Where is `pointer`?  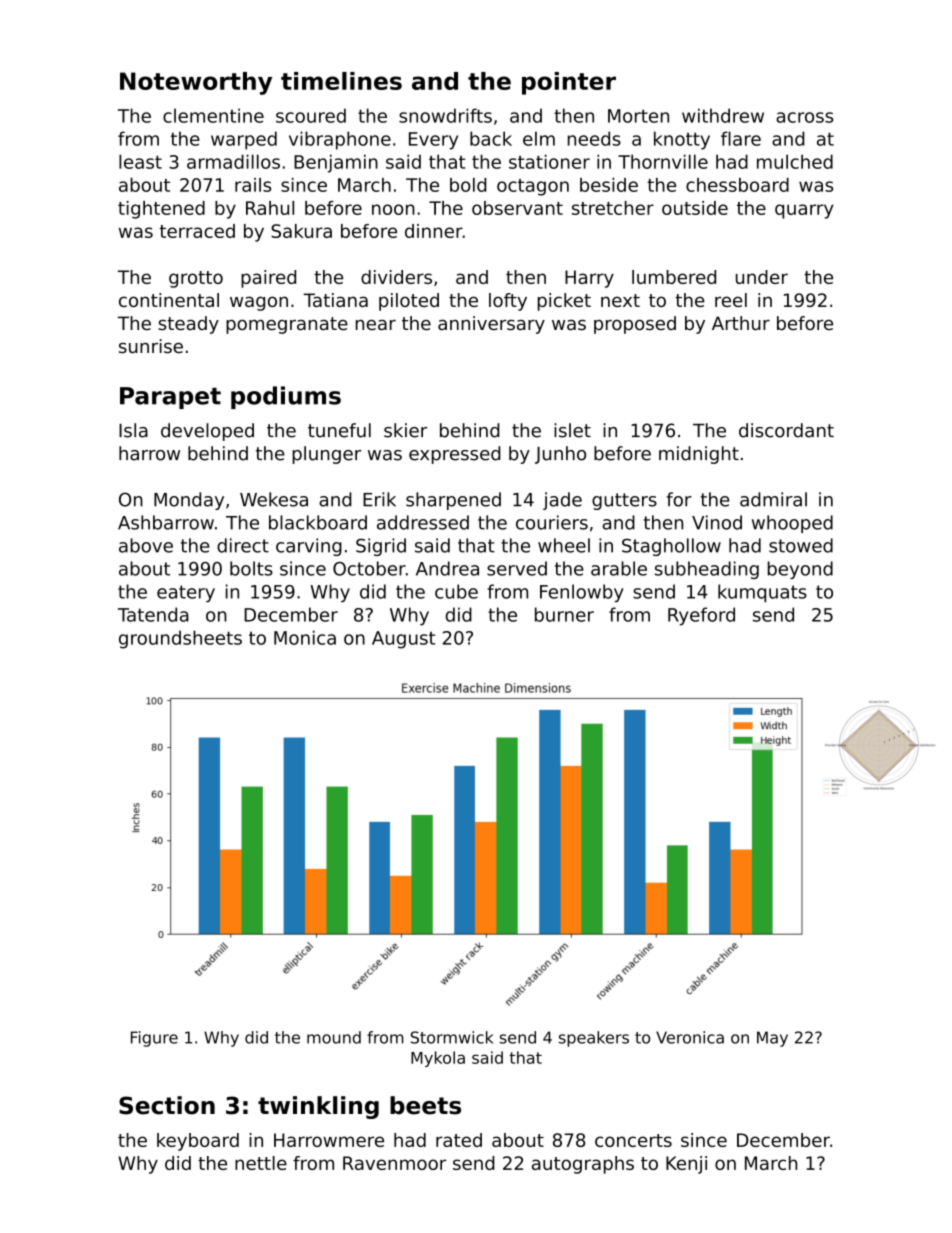
pointer is located at coordinates (569, 83).
